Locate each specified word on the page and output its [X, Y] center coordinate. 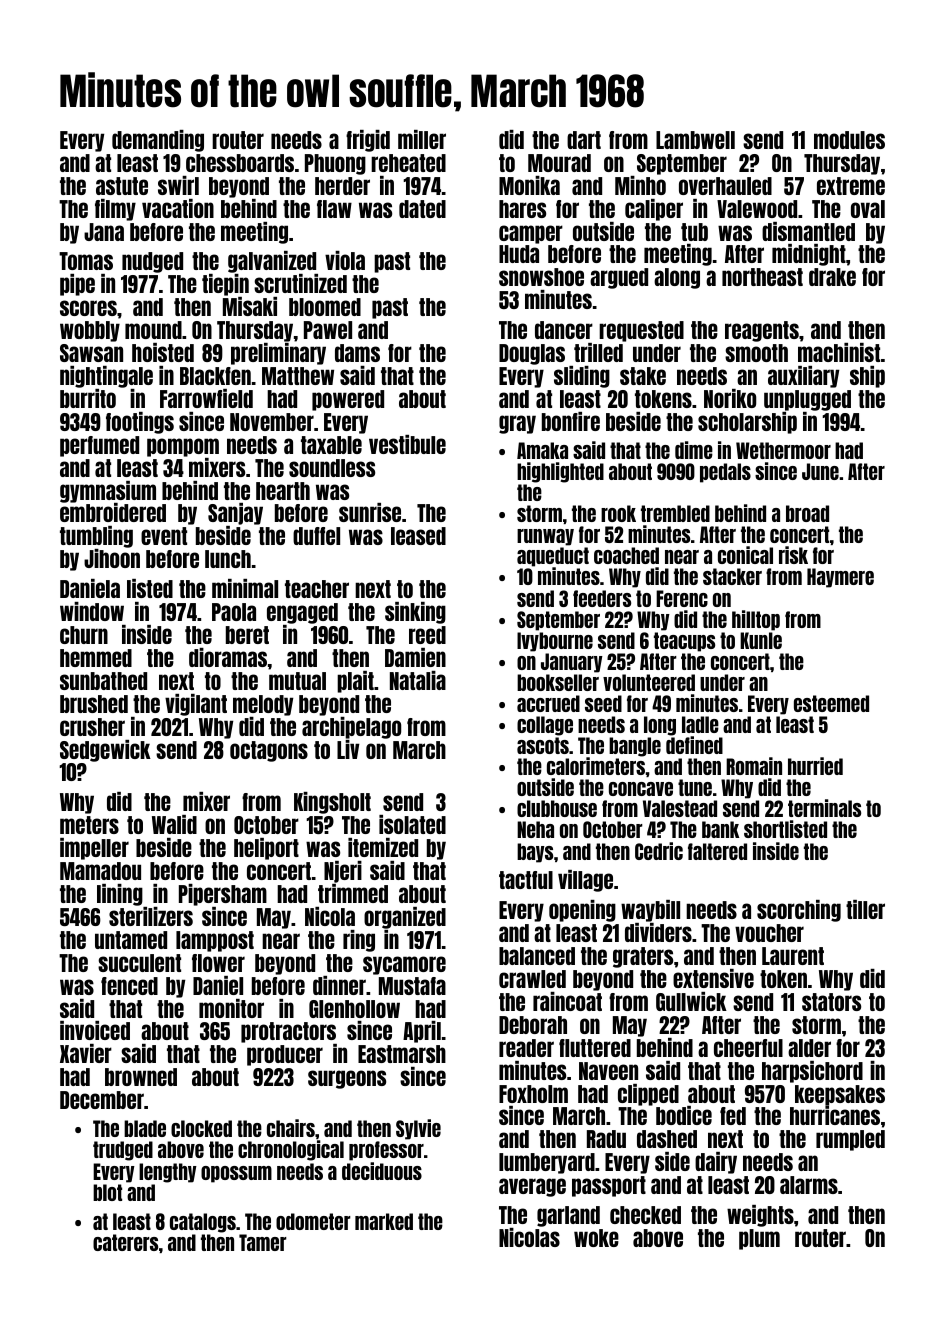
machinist [839, 352]
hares [522, 209]
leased [418, 536]
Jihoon [112, 558]
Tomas [86, 261]
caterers [125, 1242]
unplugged [807, 400]
